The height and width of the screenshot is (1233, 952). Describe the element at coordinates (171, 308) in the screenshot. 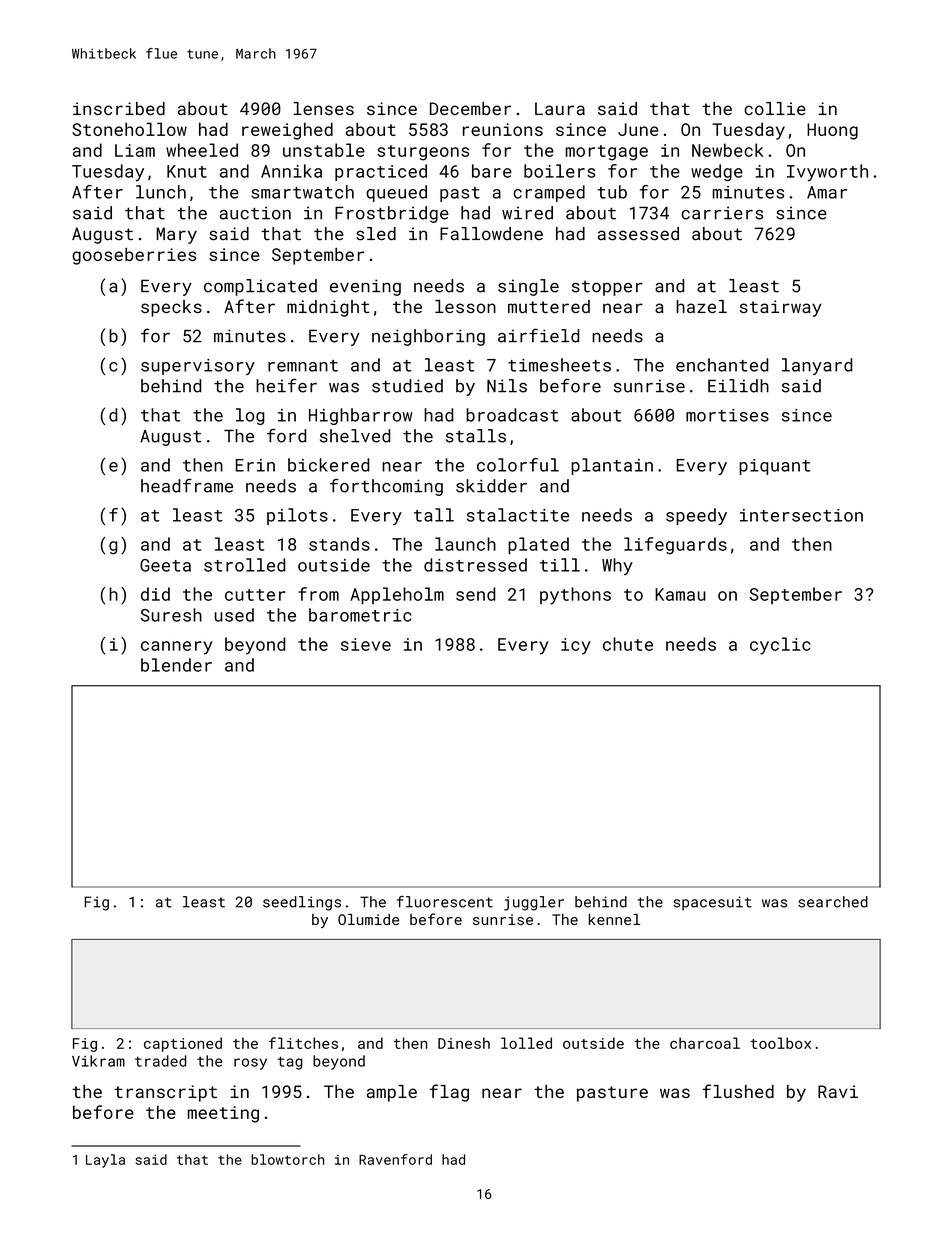

I see `specks` at that location.
